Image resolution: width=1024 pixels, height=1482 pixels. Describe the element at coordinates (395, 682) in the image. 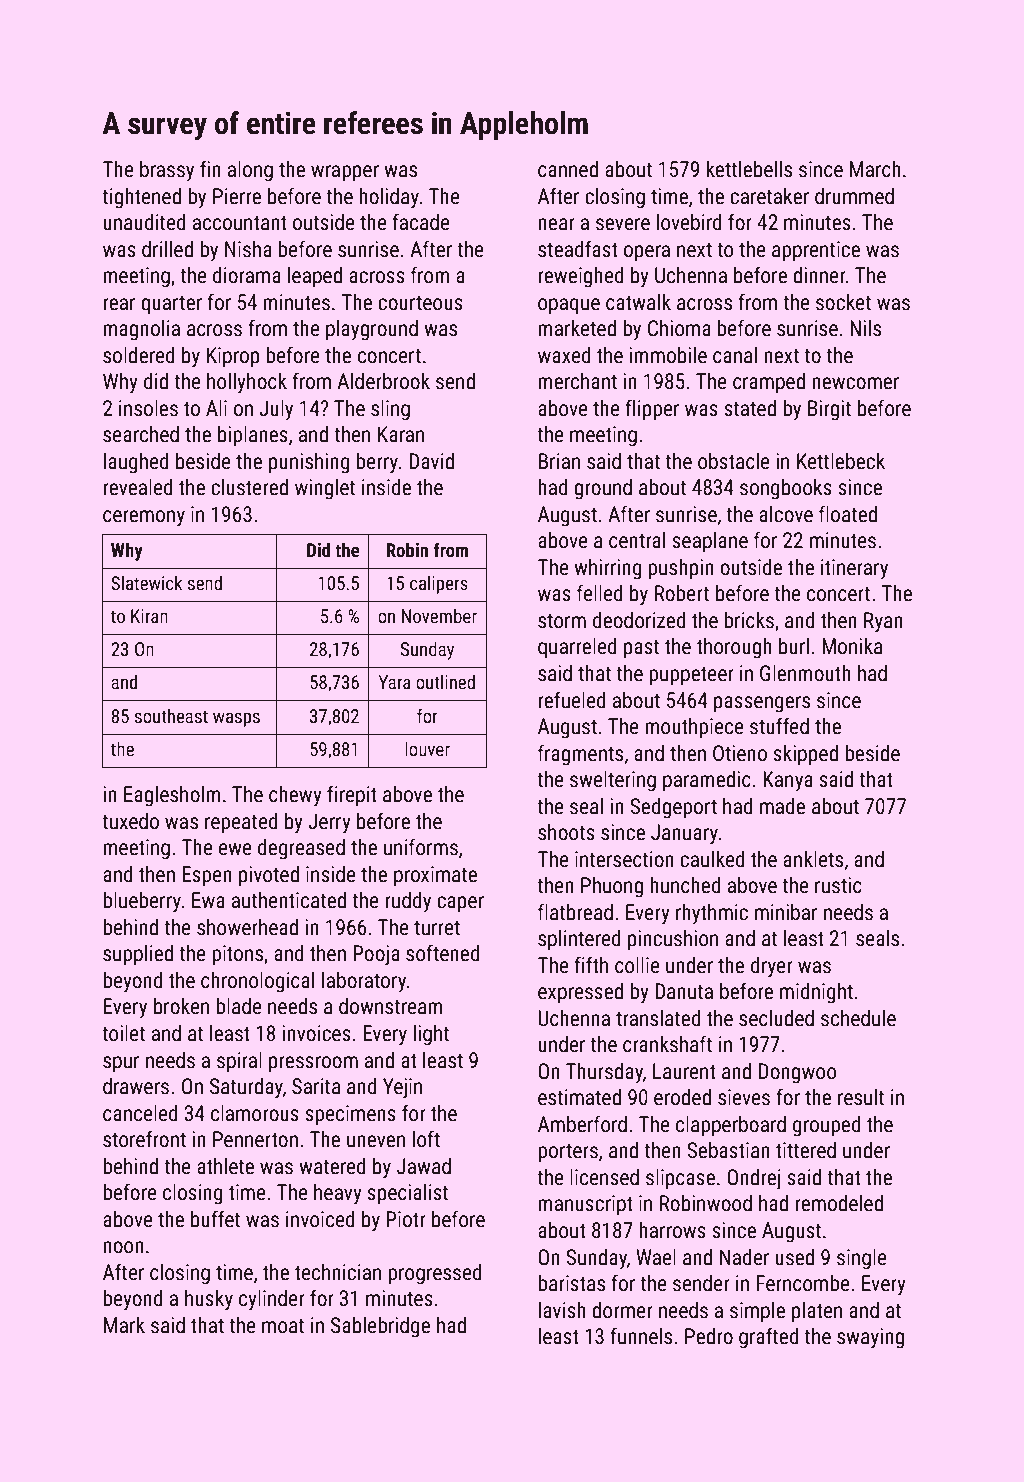

I see `Yara` at that location.
